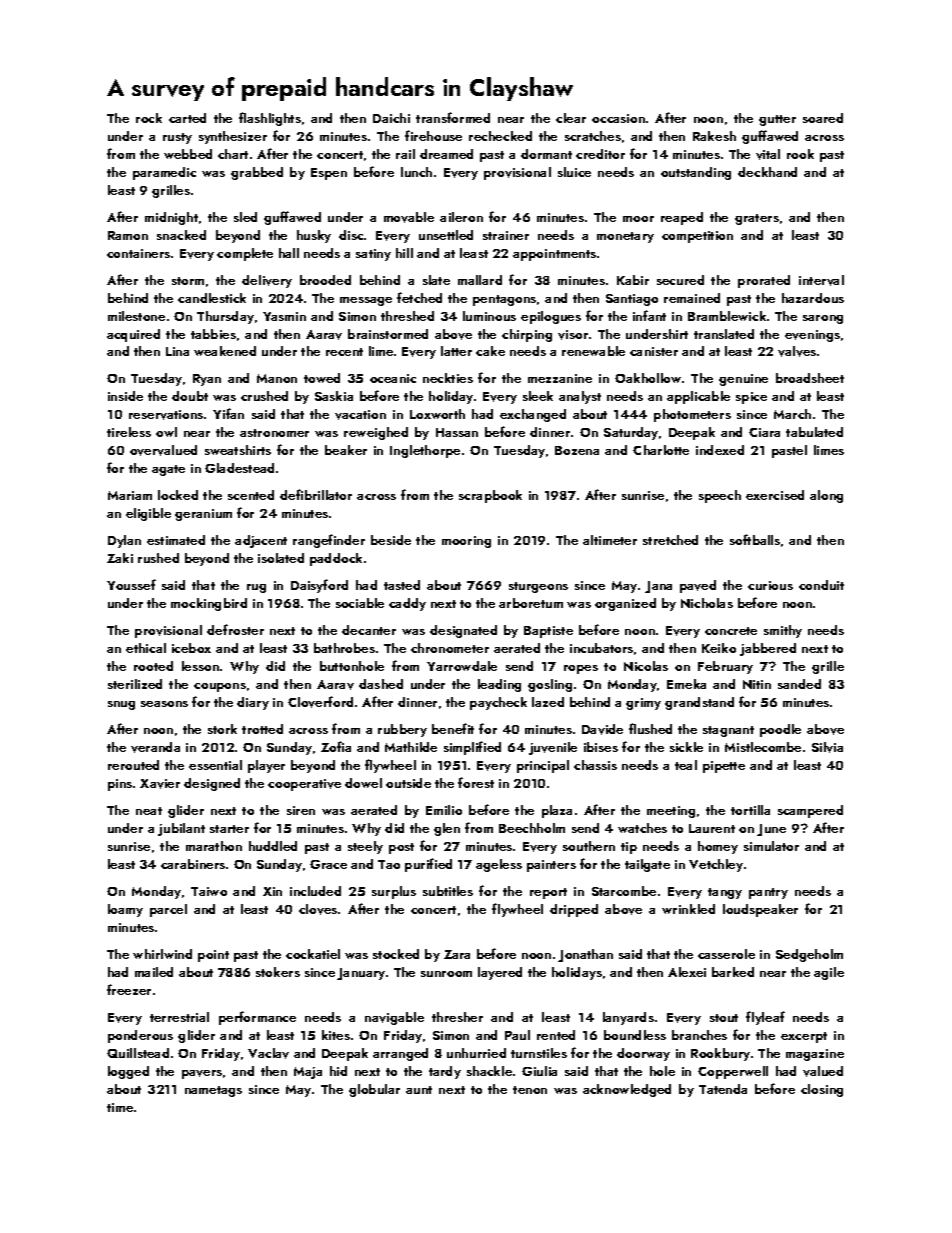 This image has width=952, height=1233. Describe the element at coordinates (374, 1090) in the image. I see `globular` at that location.
